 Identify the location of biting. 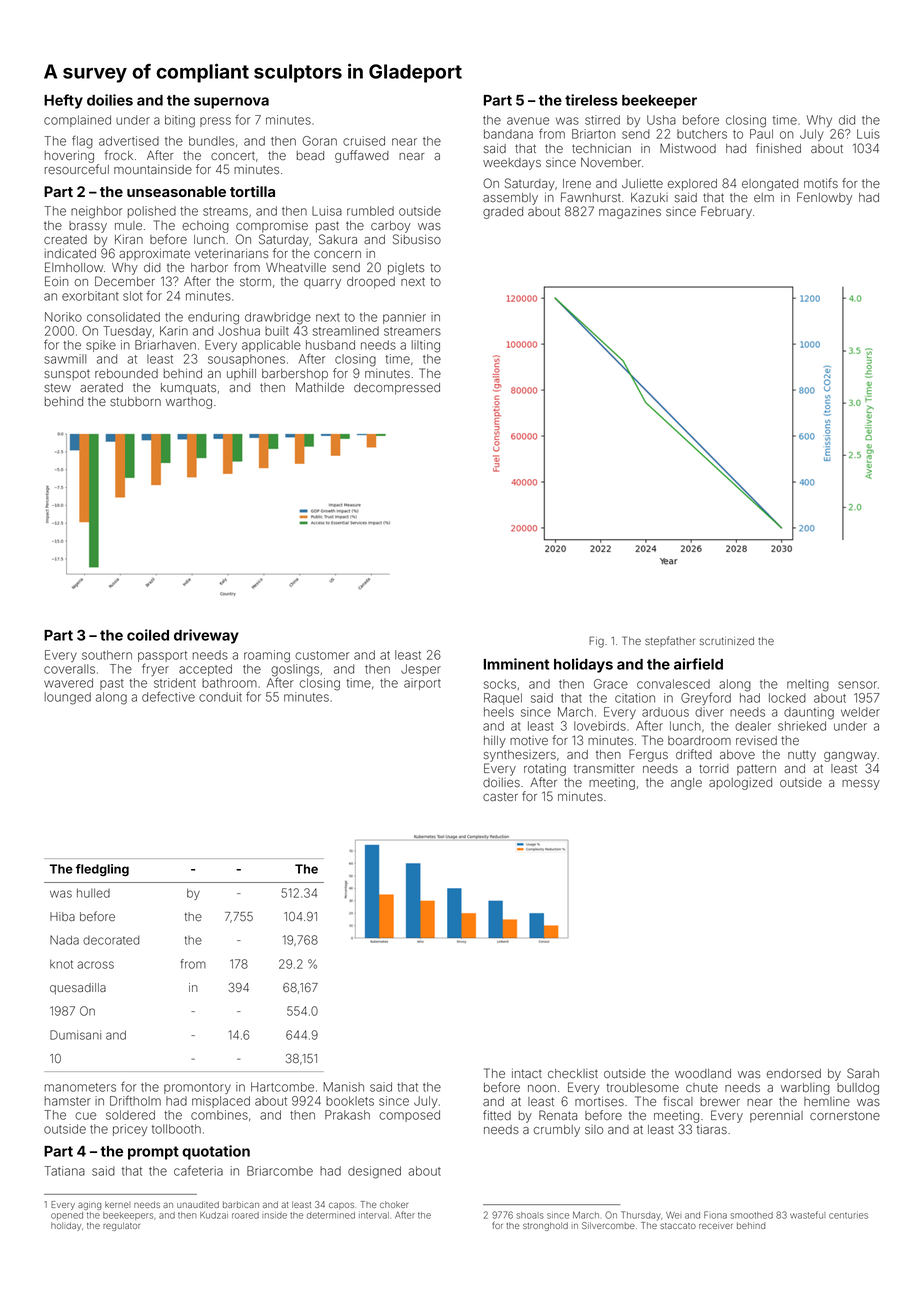
(180, 121).
